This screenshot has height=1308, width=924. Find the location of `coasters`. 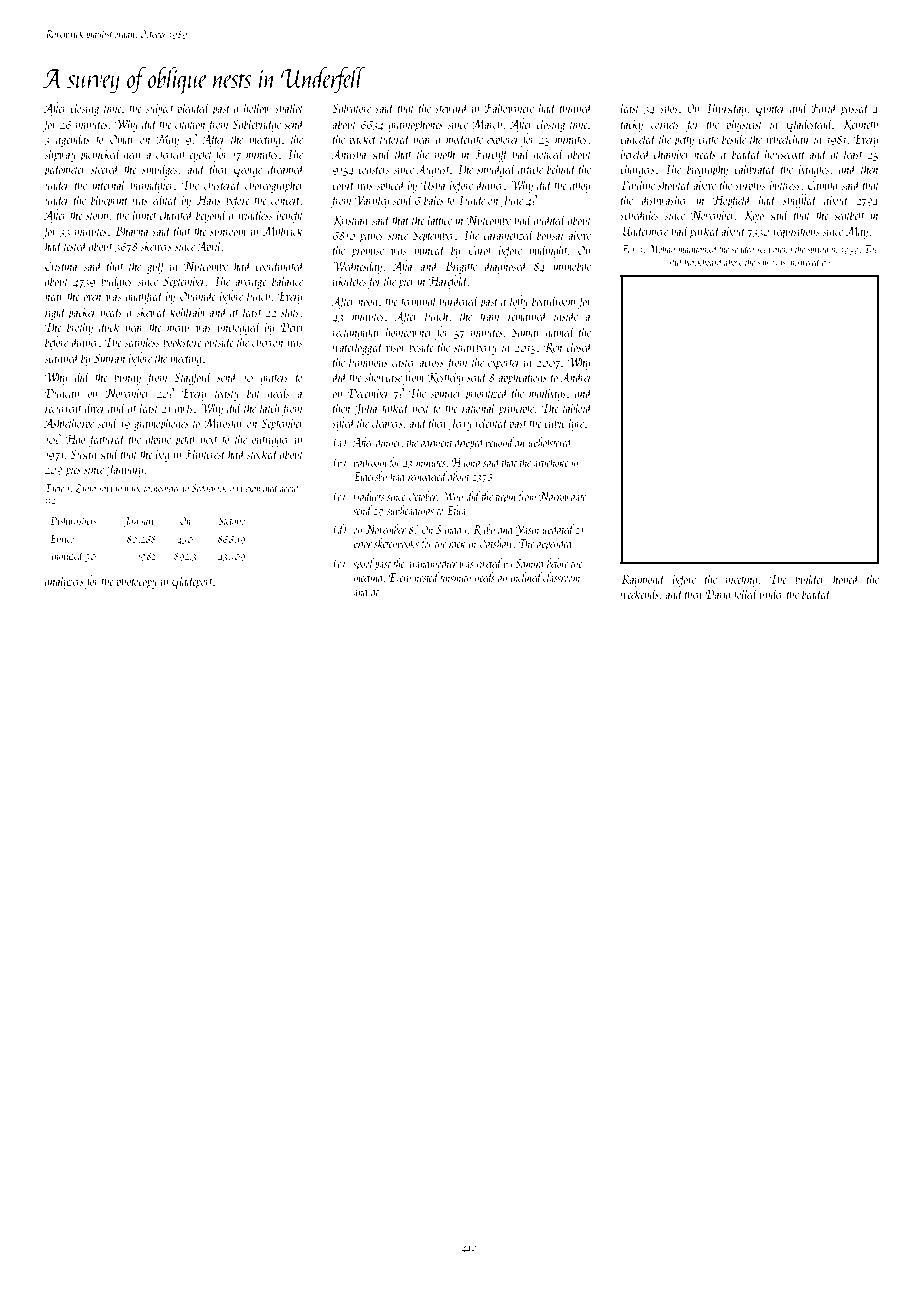

coasters is located at coordinates (373, 170).
